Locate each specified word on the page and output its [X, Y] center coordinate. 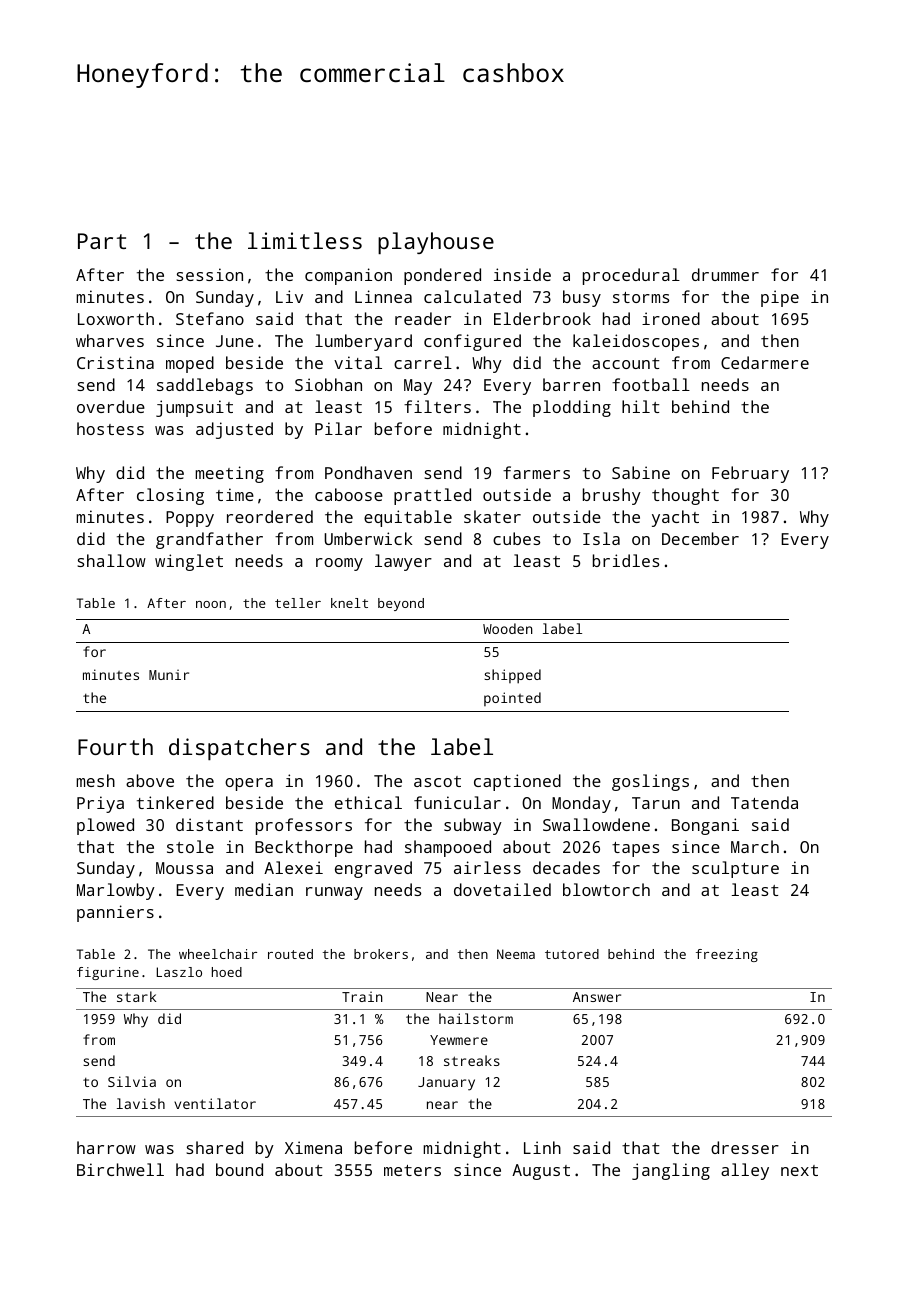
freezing [727, 955]
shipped [512, 676]
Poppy [190, 519]
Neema [516, 954]
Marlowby [116, 891]
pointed [512, 699]
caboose [349, 494]
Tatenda [764, 802]
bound [239, 1169]
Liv [289, 296]
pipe [780, 298]
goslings [650, 782]
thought [685, 496]
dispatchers [239, 749]
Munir [169, 674]
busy [582, 298]
